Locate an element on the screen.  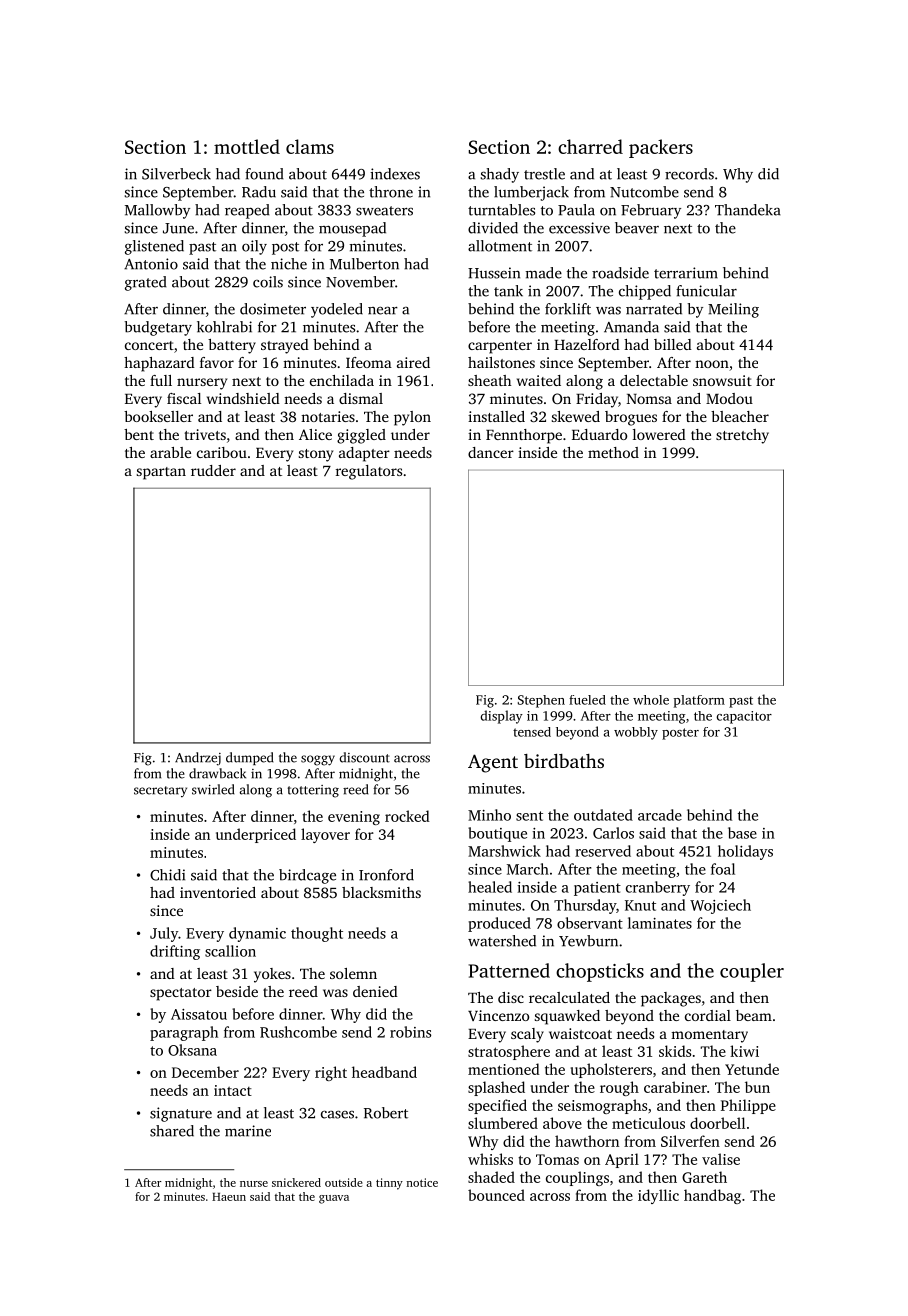
healed is located at coordinates (490, 887).
